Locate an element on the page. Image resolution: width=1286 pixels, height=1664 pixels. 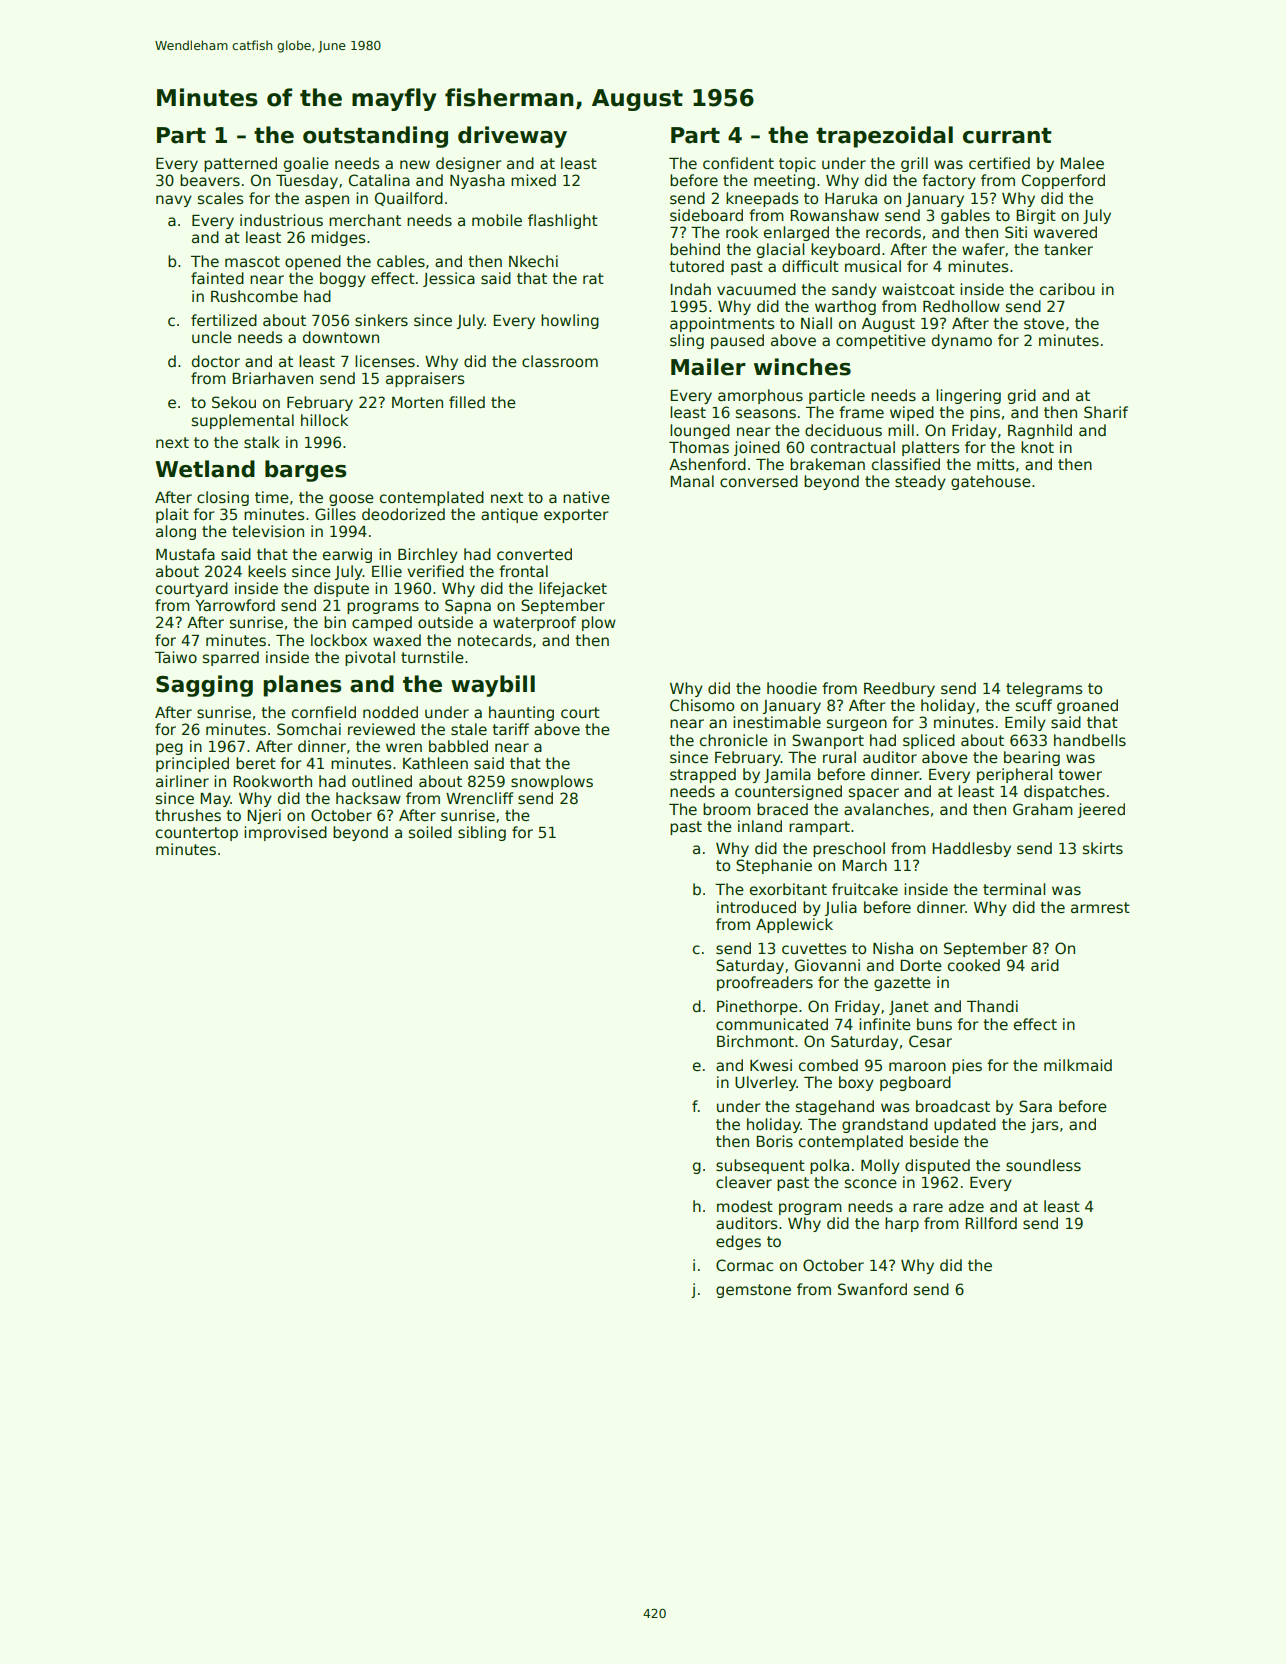
earwig is located at coordinates (347, 555).
